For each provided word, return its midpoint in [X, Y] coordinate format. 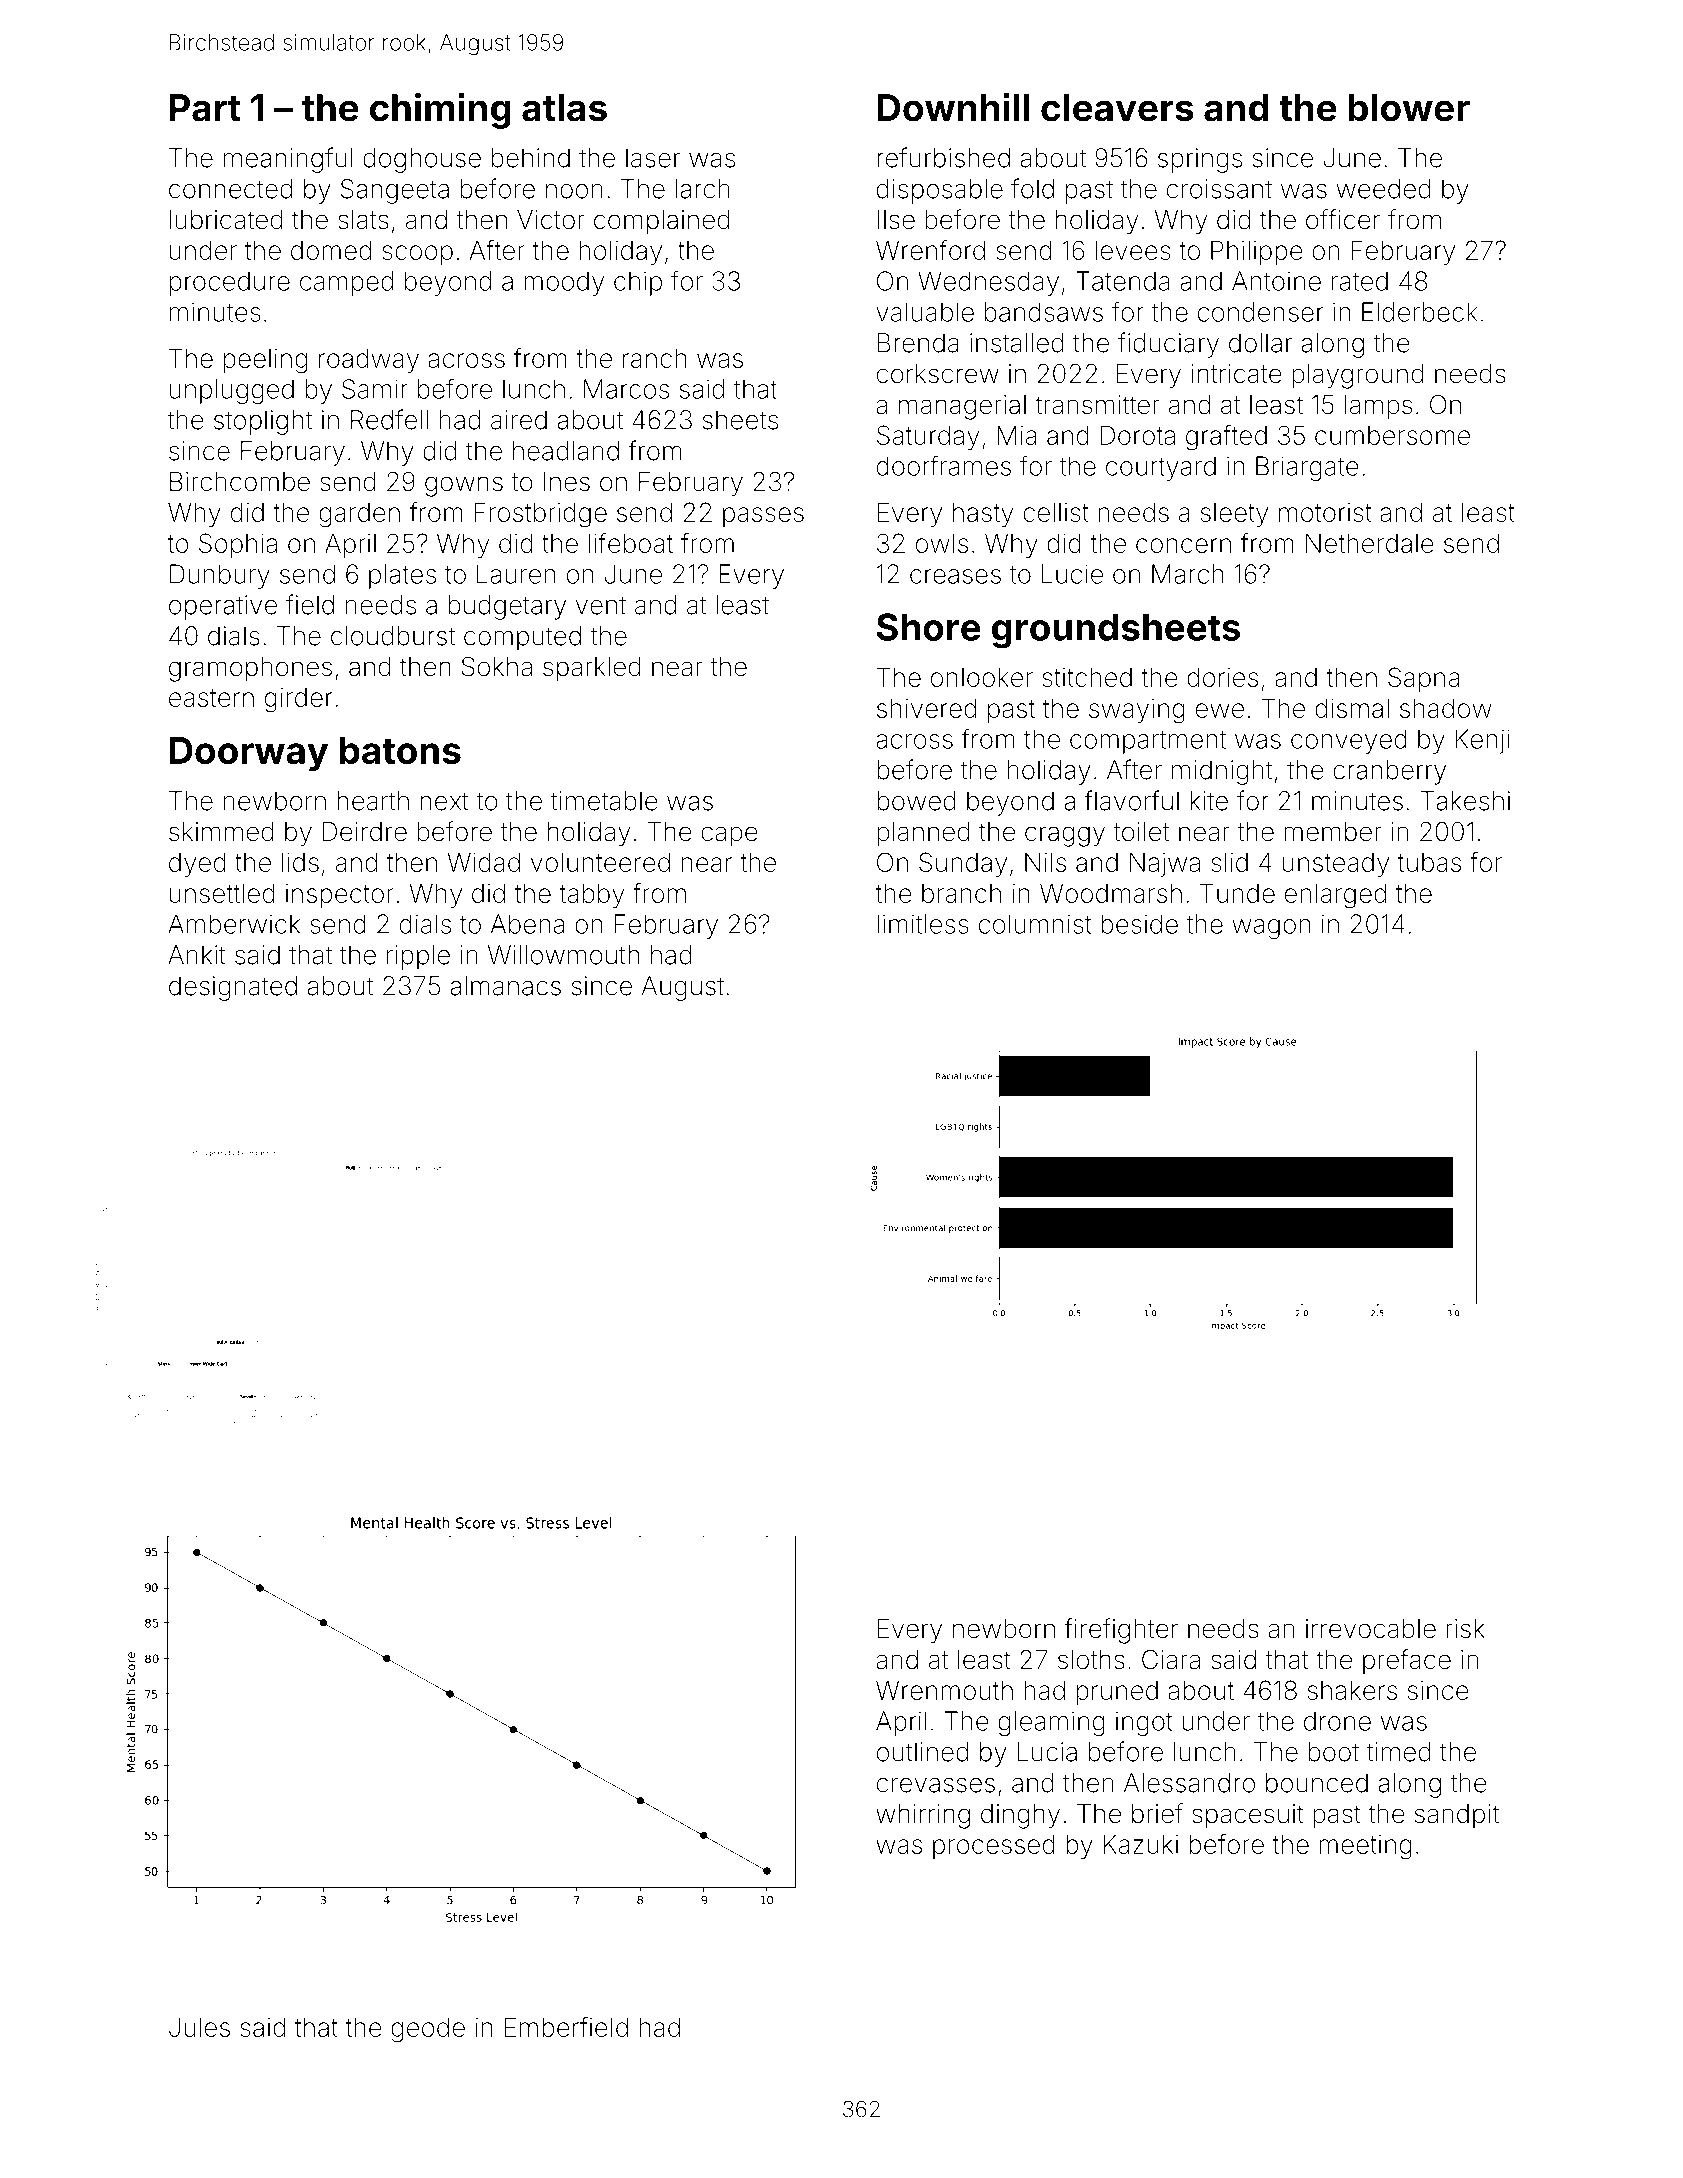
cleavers [1117, 108]
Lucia [1047, 1752]
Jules [199, 2027]
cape [729, 836]
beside [1139, 924]
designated [233, 988]
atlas [564, 108]
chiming [440, 111]
